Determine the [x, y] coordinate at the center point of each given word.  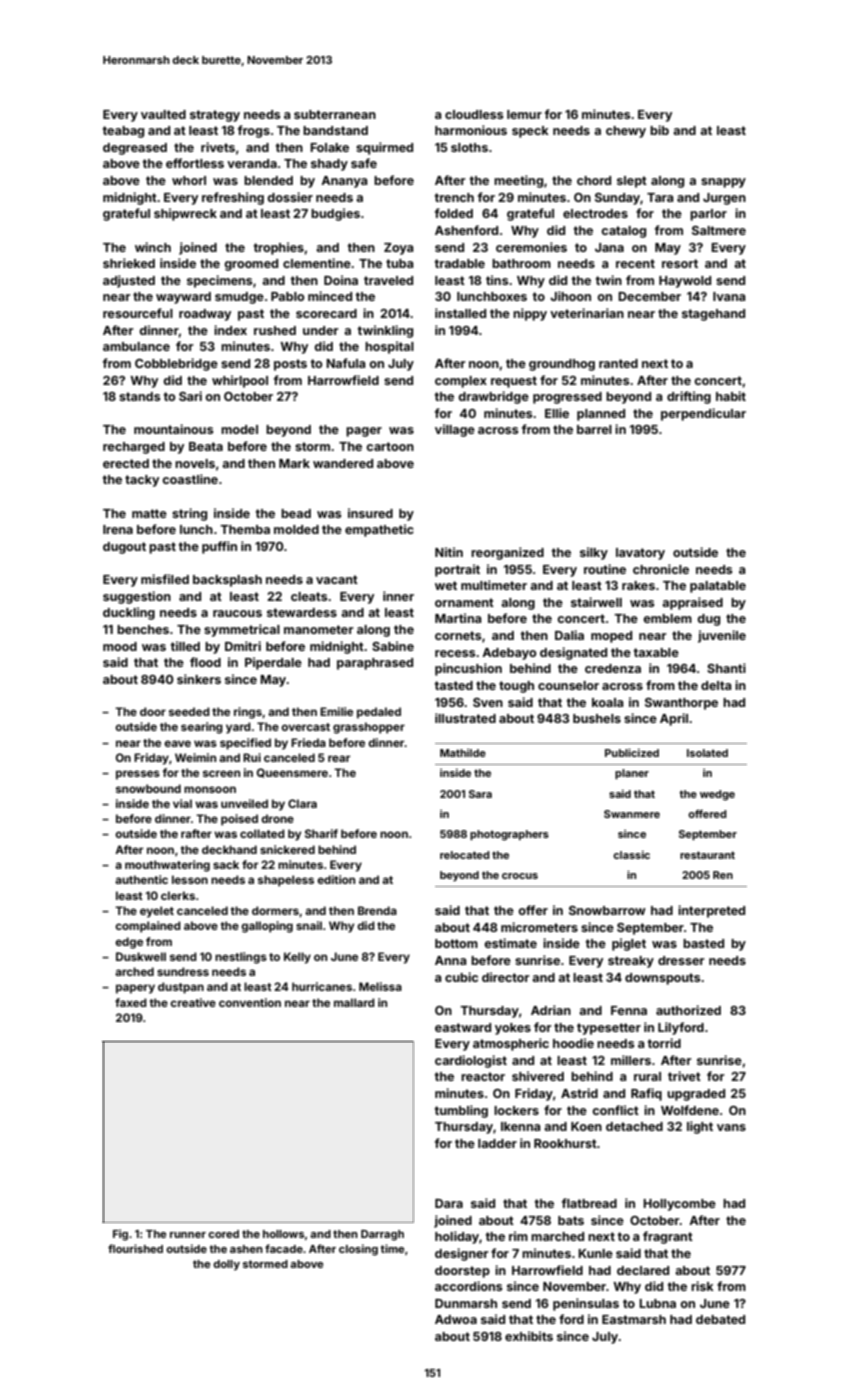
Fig [120, 1235]
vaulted [163, 114]
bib [659, 130]
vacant [337, 579]
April [674, 719]
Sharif [321, 833]
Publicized [632, 752]
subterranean [335, 114]
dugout [124, 548]
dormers [275, 910]
